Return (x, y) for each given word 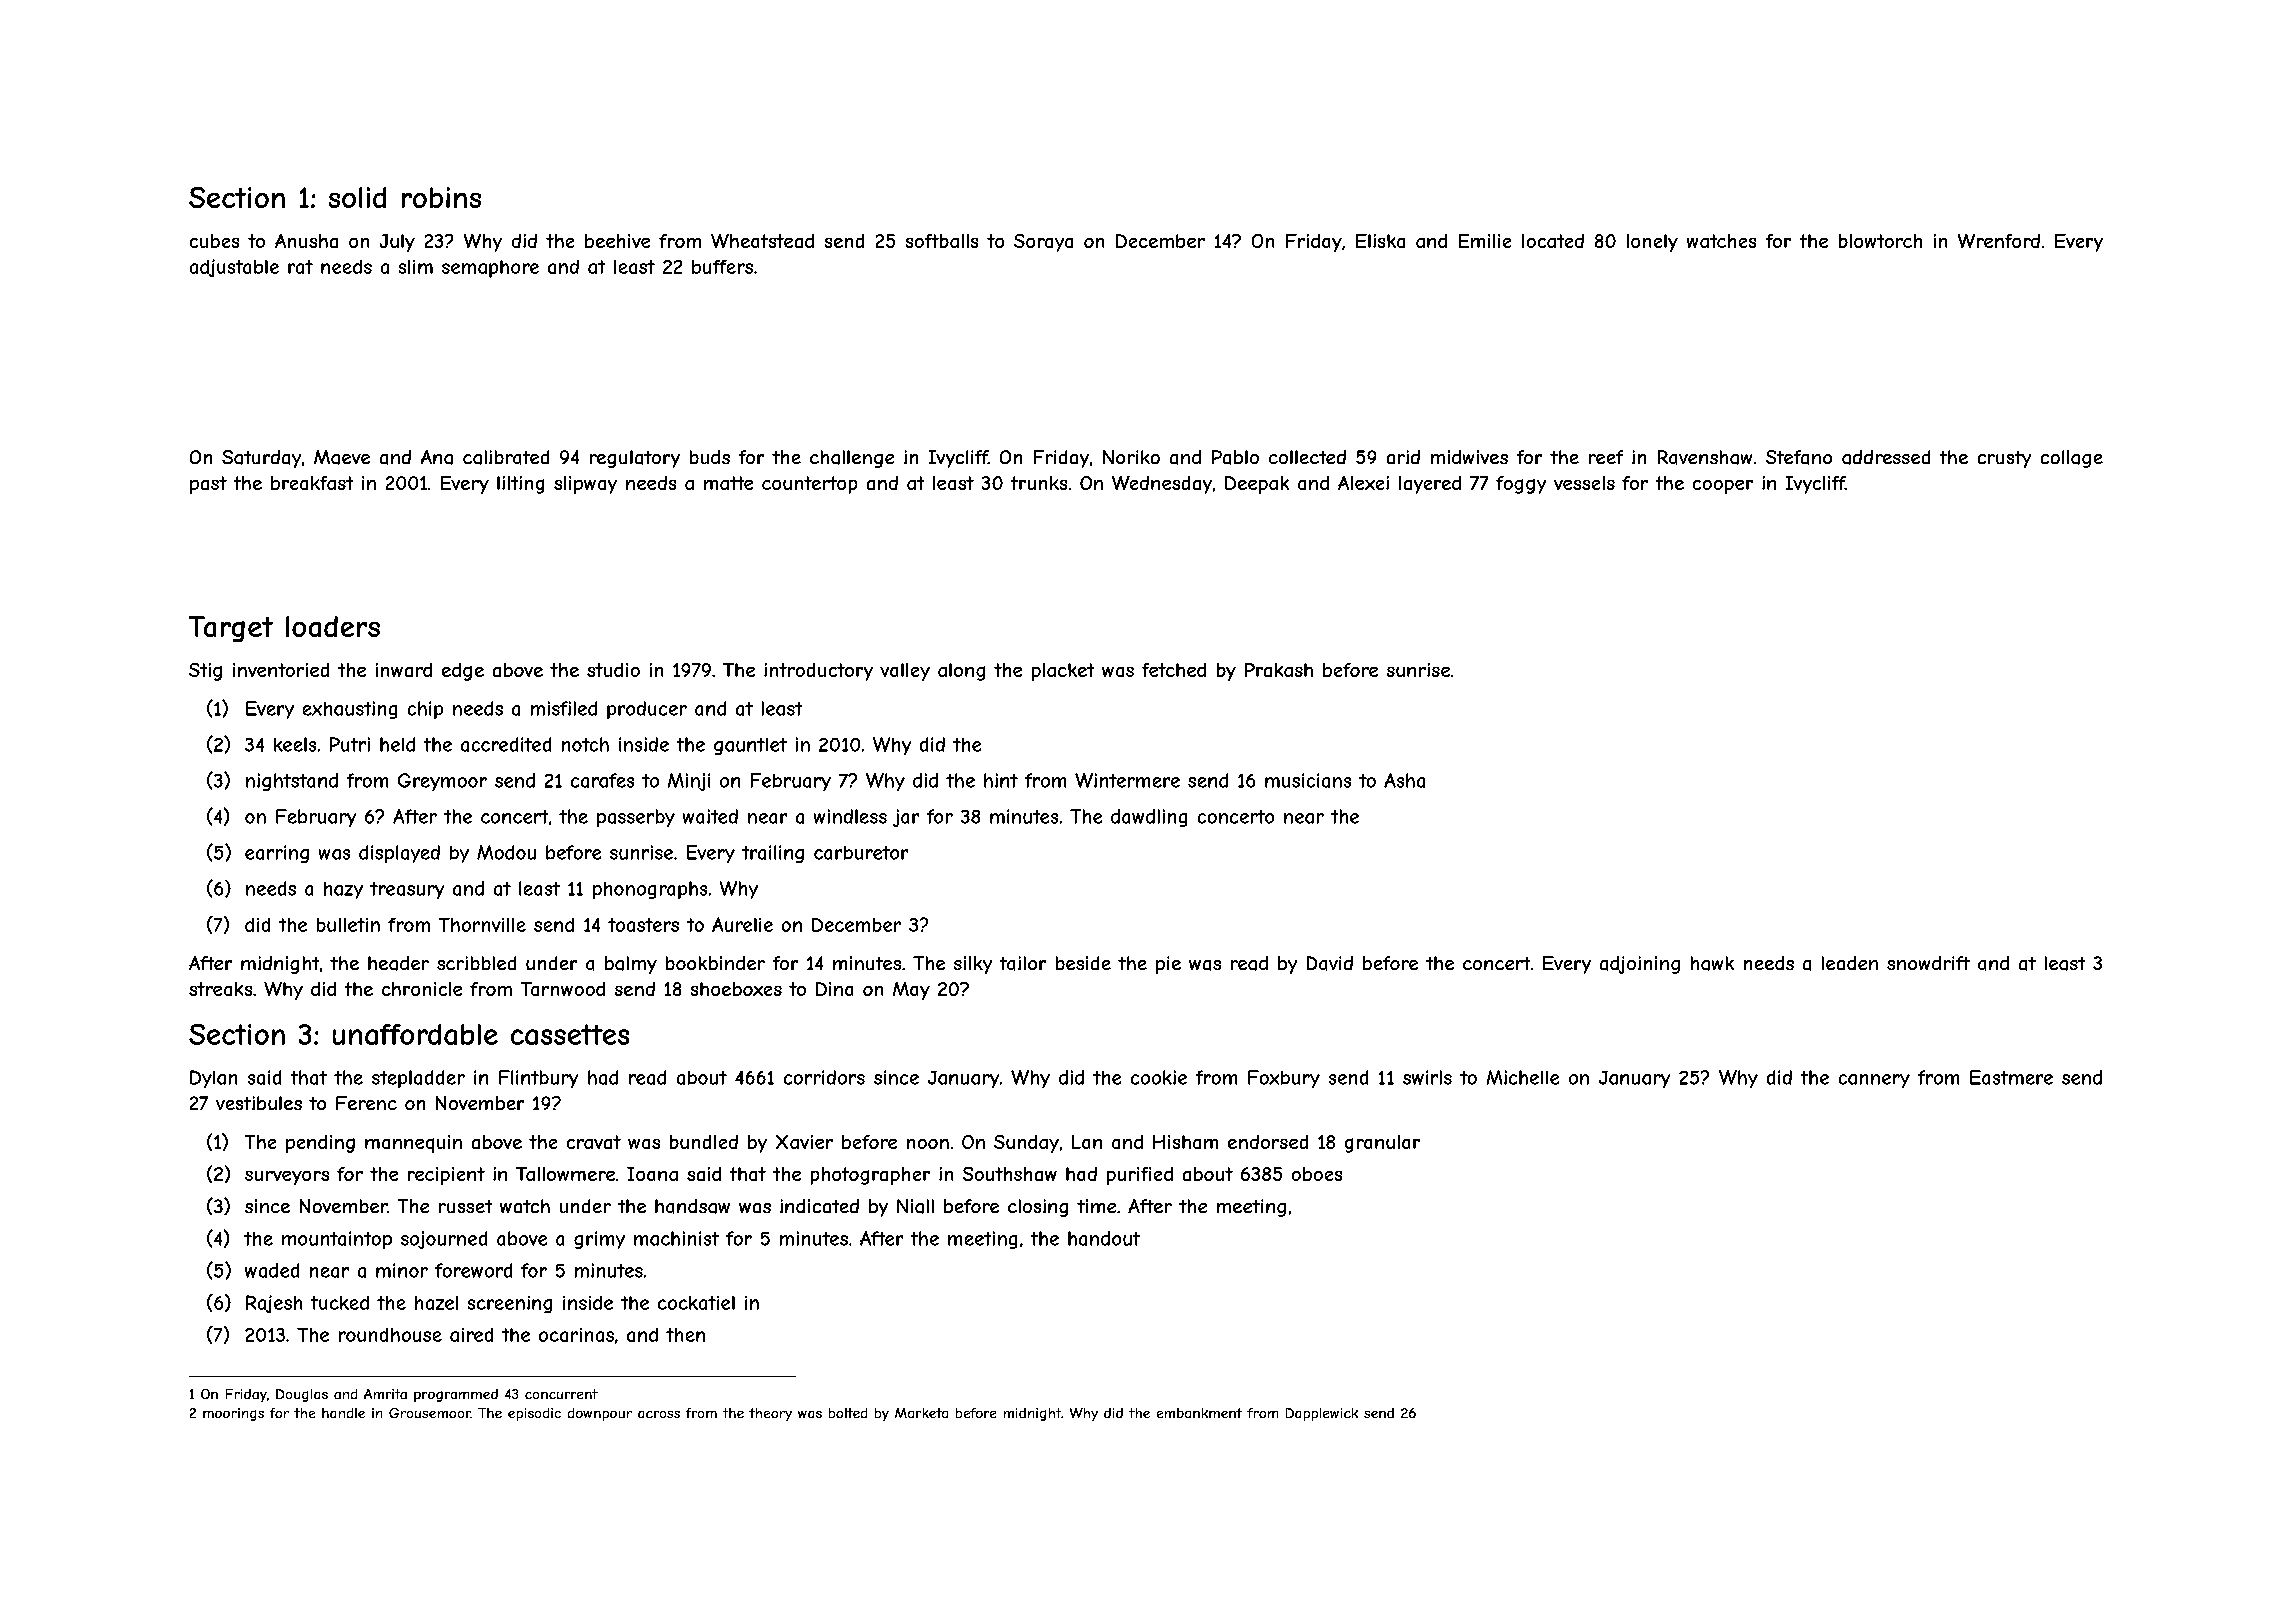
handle (343, 1413)
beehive (617, 241)
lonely (1652, 243)
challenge (852, 459)
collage (2072, 459)
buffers (722, 267)
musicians (1308, 780)
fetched (1174, 670)
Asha (1404, 780)
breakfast (312, 483)
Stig (205, 672)
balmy (631, 965)
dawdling (1149, 818)
